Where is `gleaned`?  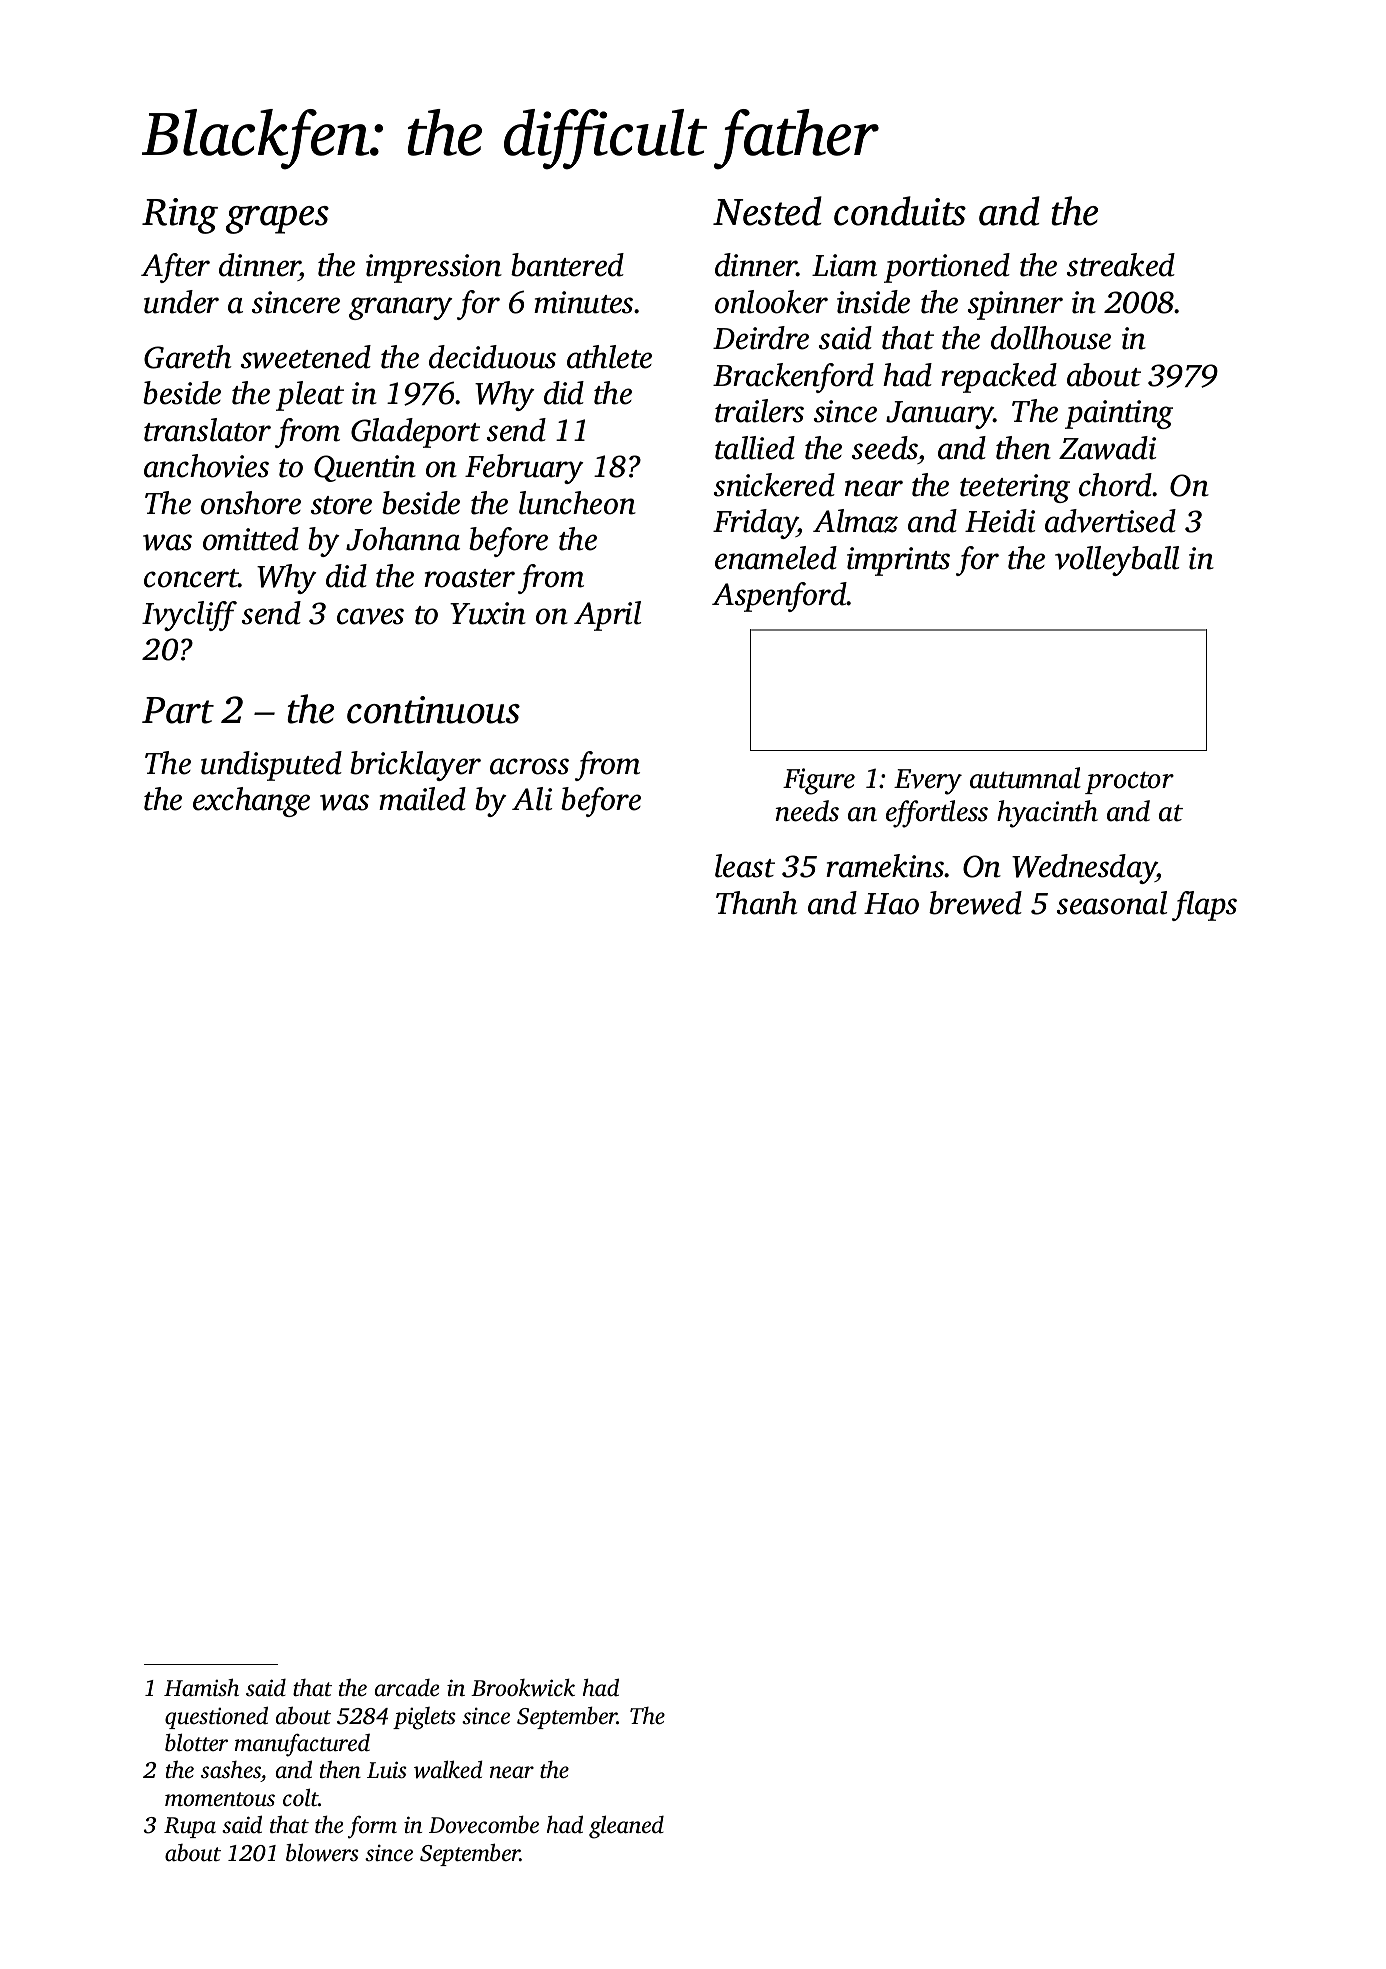
gleaned is located at coordinates (626, 1827).
